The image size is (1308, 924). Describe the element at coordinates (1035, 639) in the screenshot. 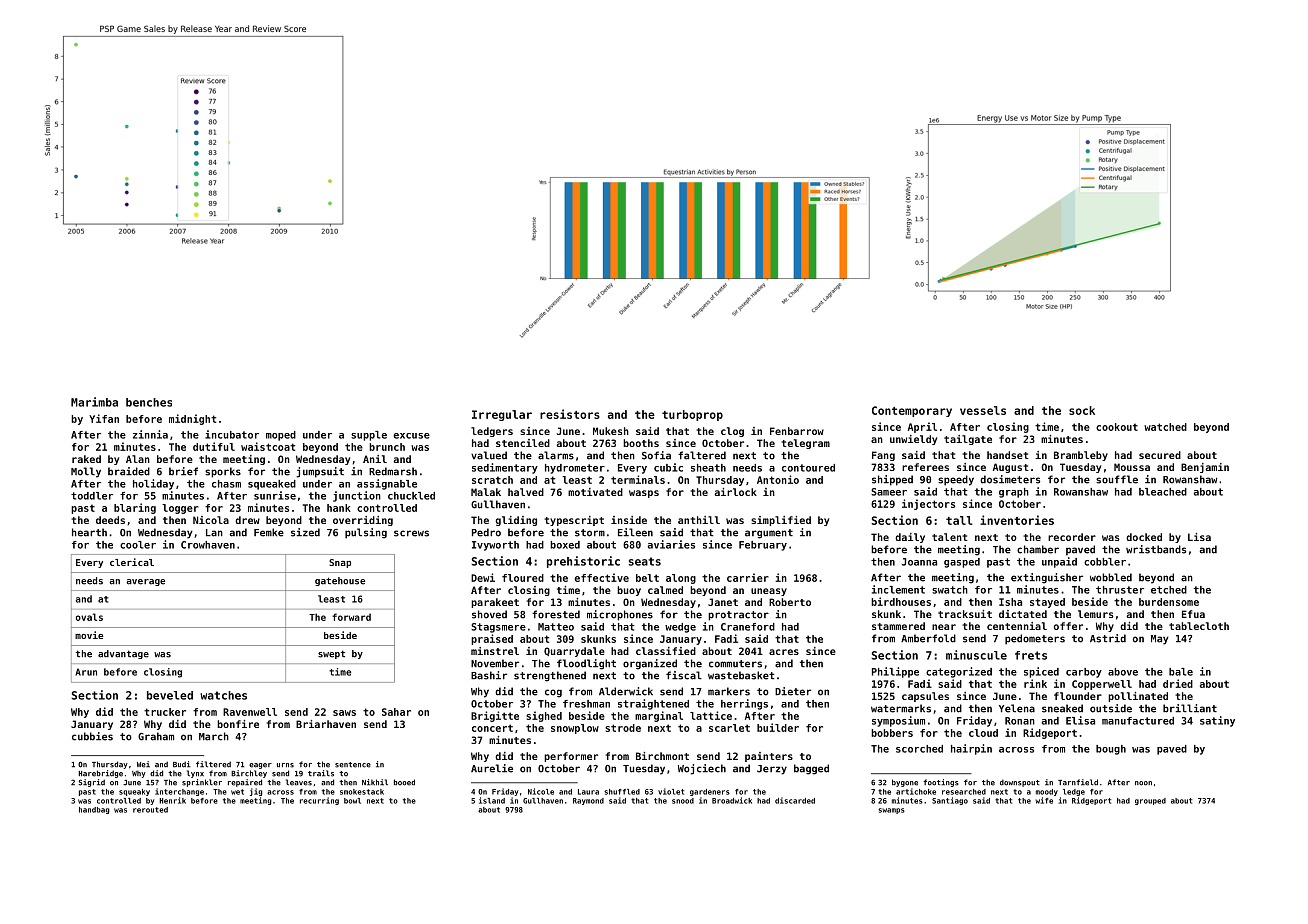

I see `pedometers` at that location.
